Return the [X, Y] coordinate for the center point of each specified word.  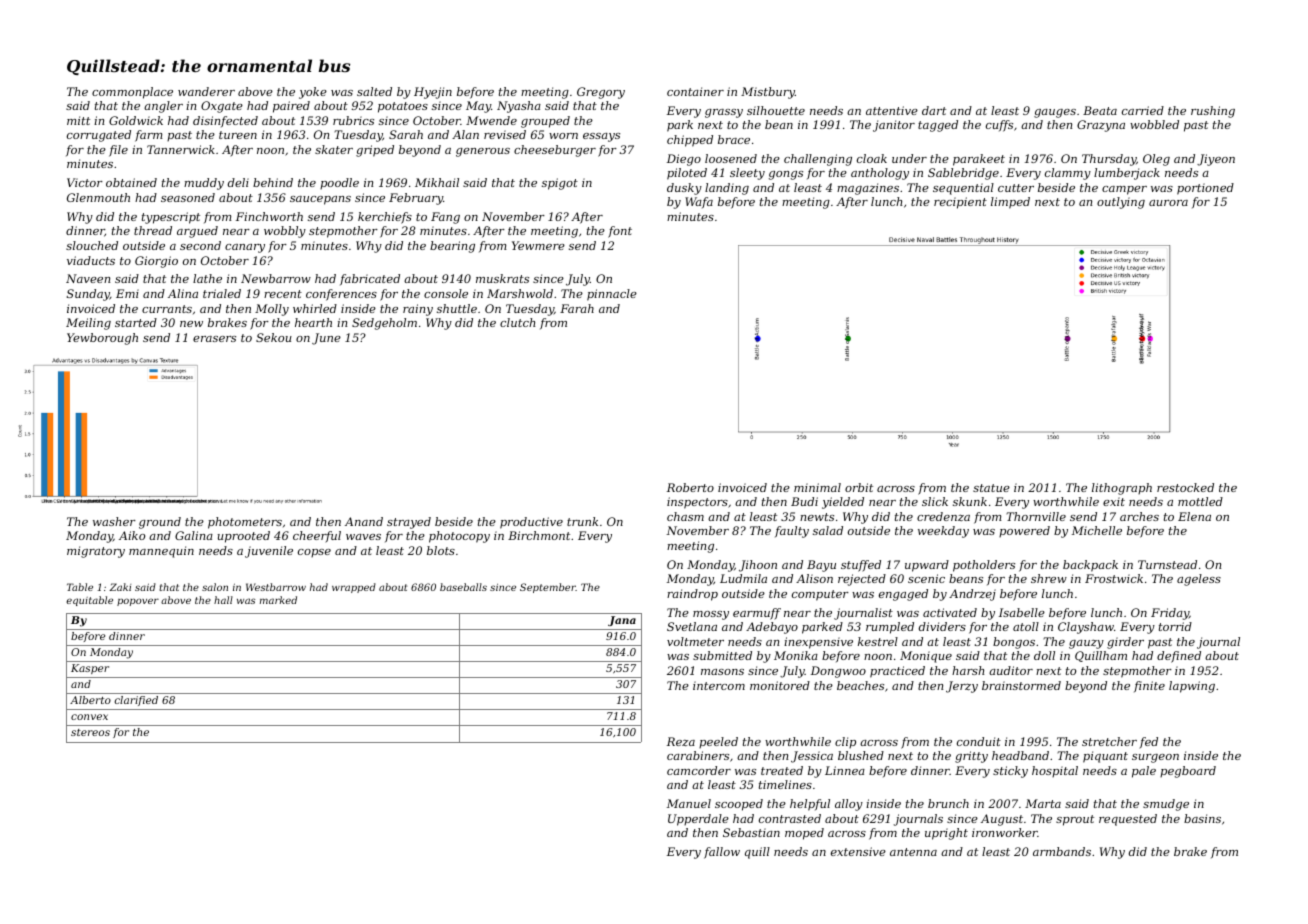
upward [927, 566]
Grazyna [1101, 126]
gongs [786, 175]
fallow [722, 853]
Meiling [88, 324]
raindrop [692, 595]
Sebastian [751, 832]
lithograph [1122, 489]
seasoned [188, 197]
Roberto [690, 487]
